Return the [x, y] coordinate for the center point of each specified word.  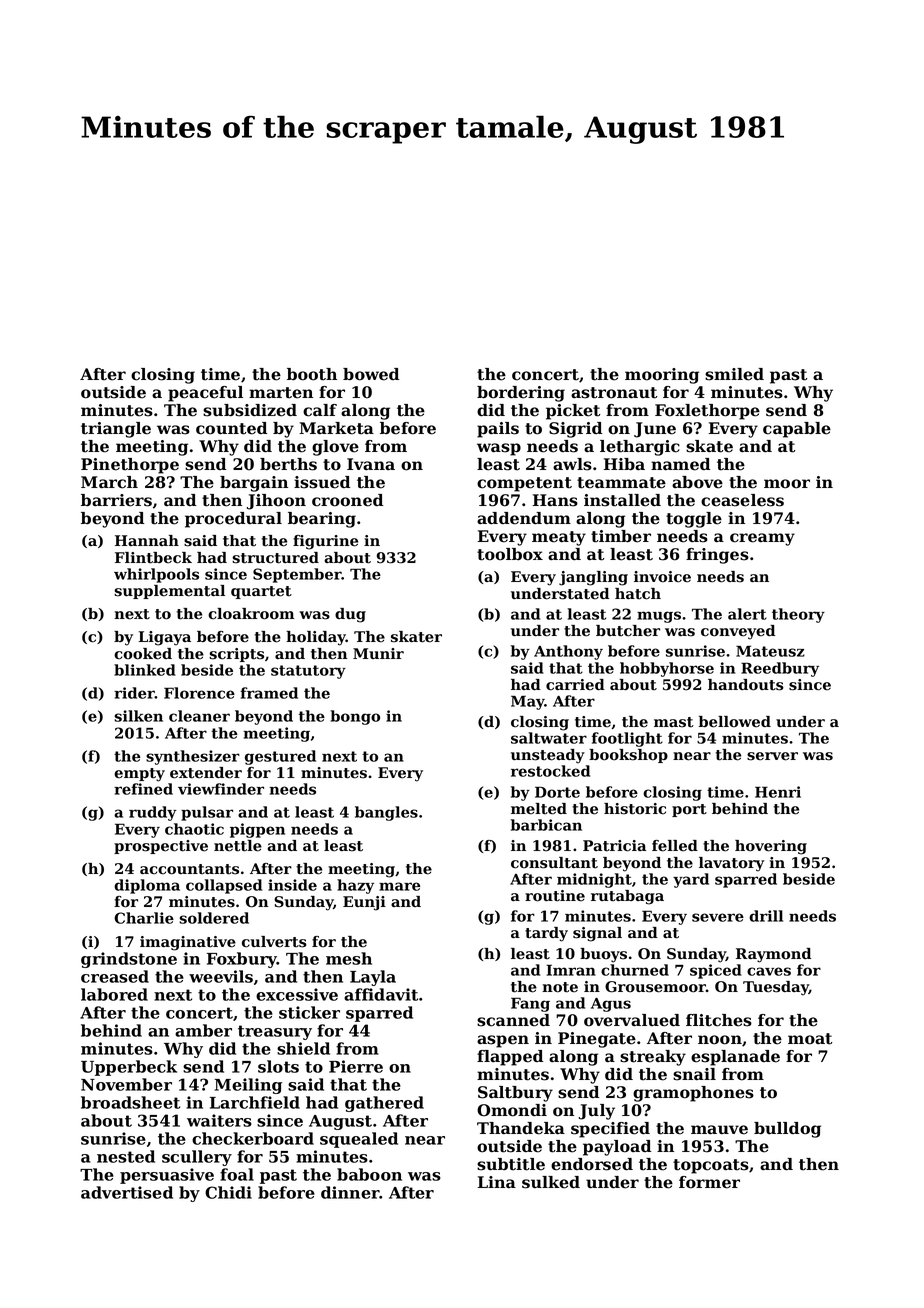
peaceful [205, 394]
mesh [349, 958]
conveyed [738, 632]
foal [237, 1174]
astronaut [614, 393]
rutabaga [627, 897]
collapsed [224, 886]
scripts [236, 655]
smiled [734, 374]
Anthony [568, 652]
